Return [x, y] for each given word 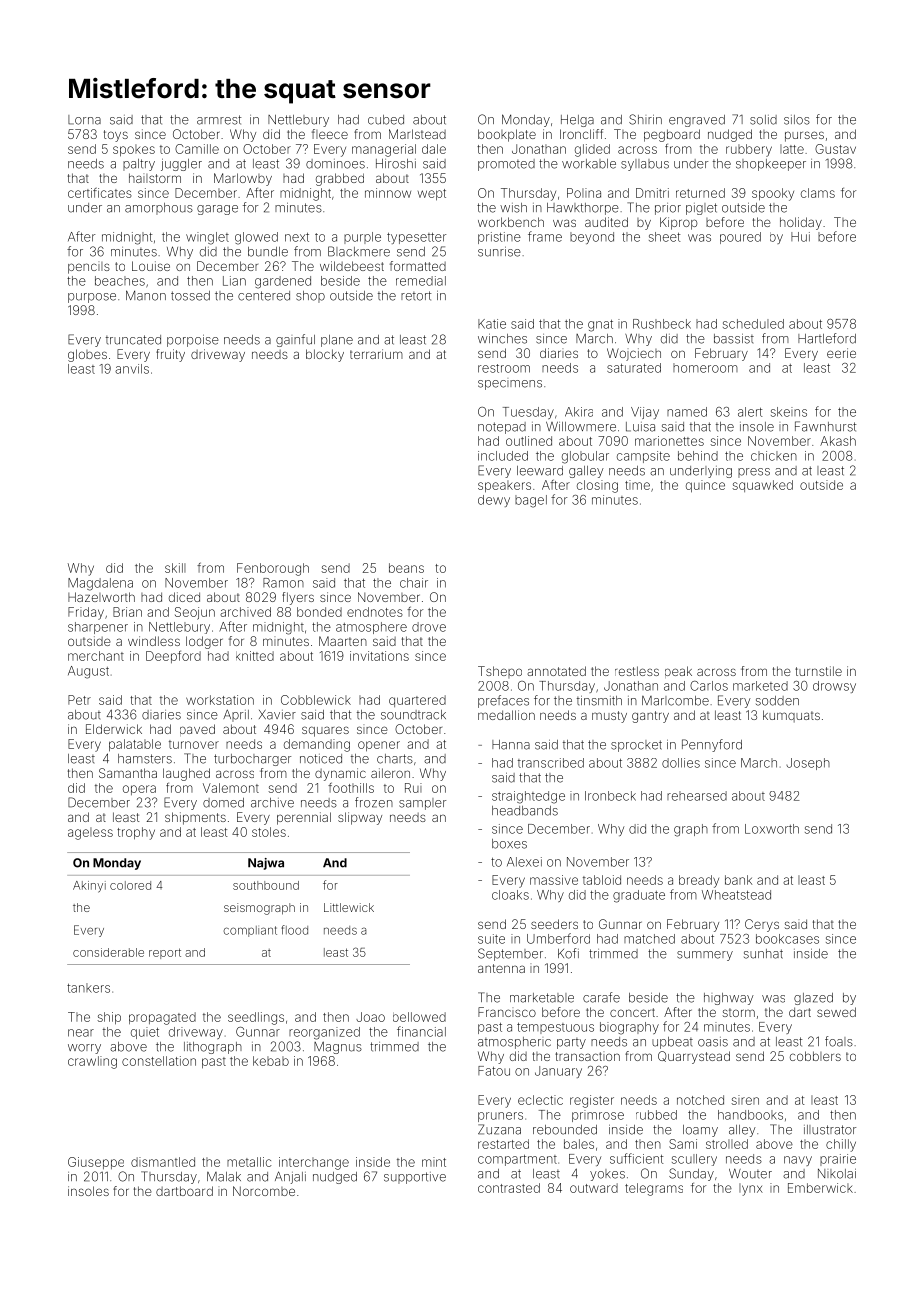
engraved [697, 121]
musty [609, 717]
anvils [132, 369]
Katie [492, 324]
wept [432, 194]
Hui [800, 237]
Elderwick [114, 729]
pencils [89, 267]
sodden [777, 701]
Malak [224, 1177]
